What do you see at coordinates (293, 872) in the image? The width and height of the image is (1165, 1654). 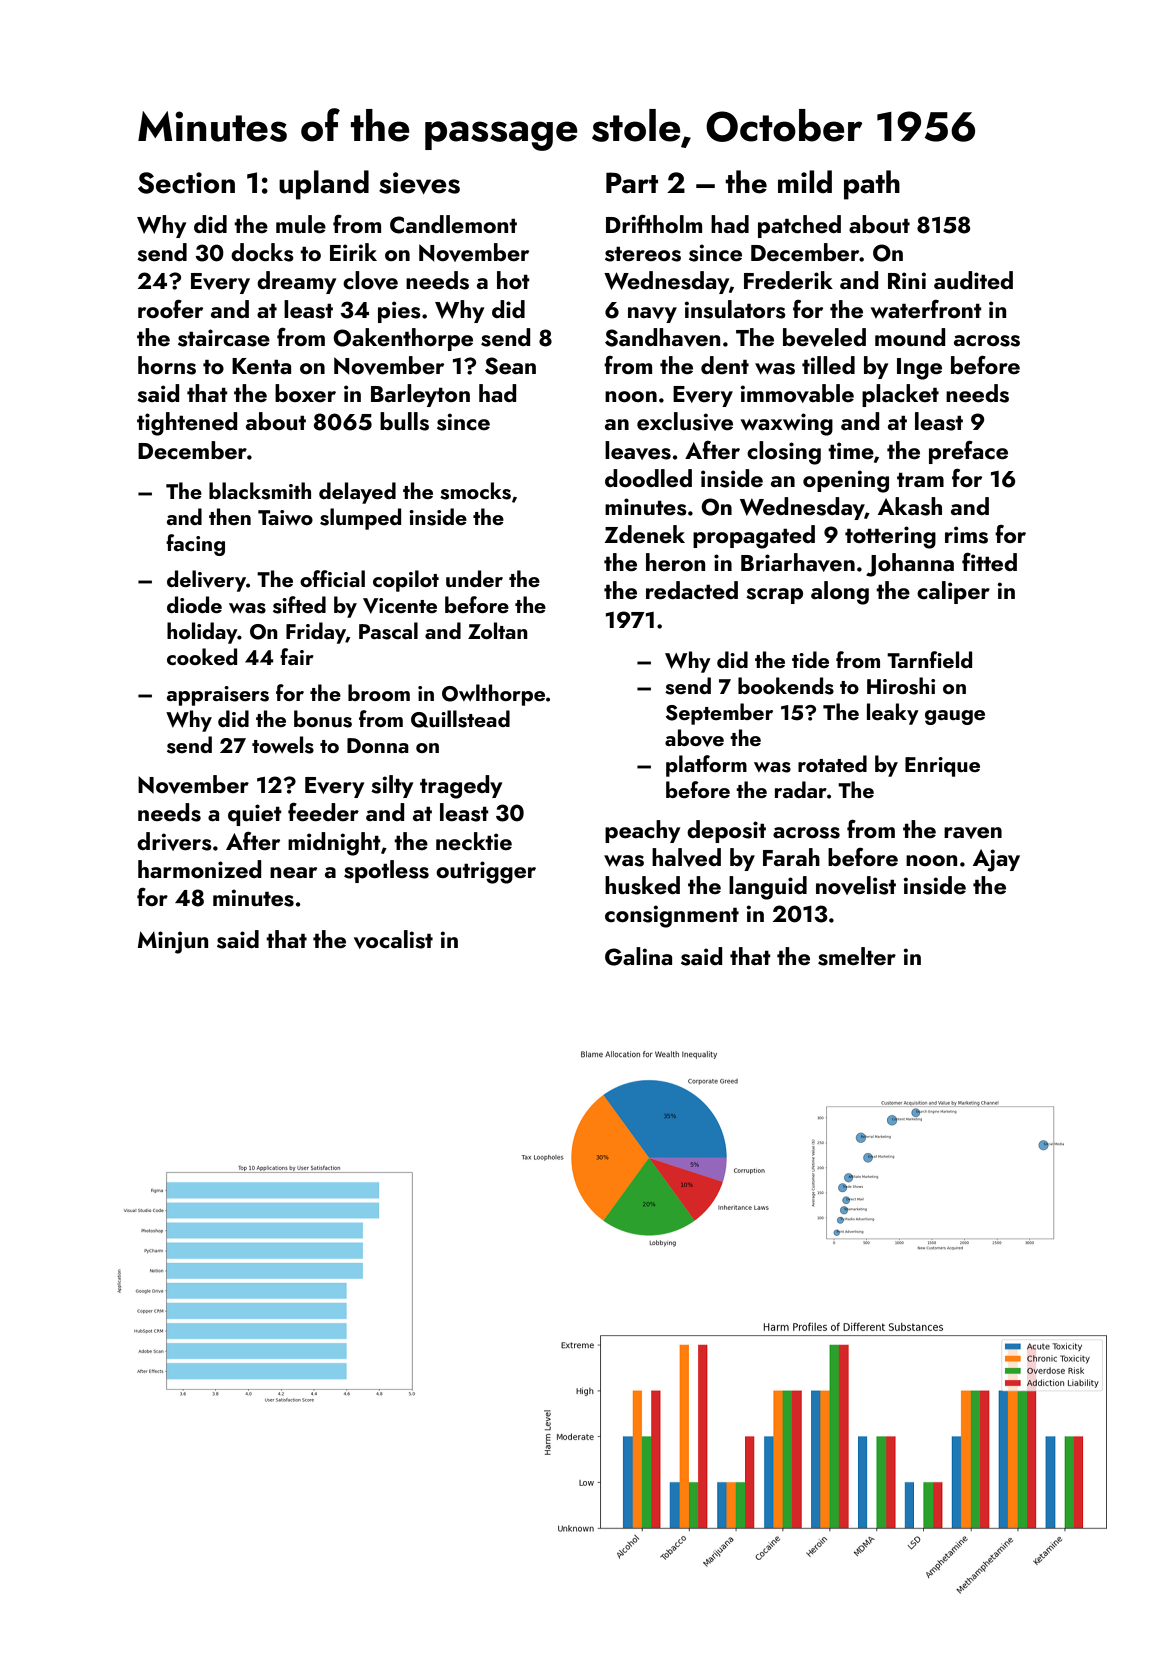 I see `near` at bounding box center [293, 872].
